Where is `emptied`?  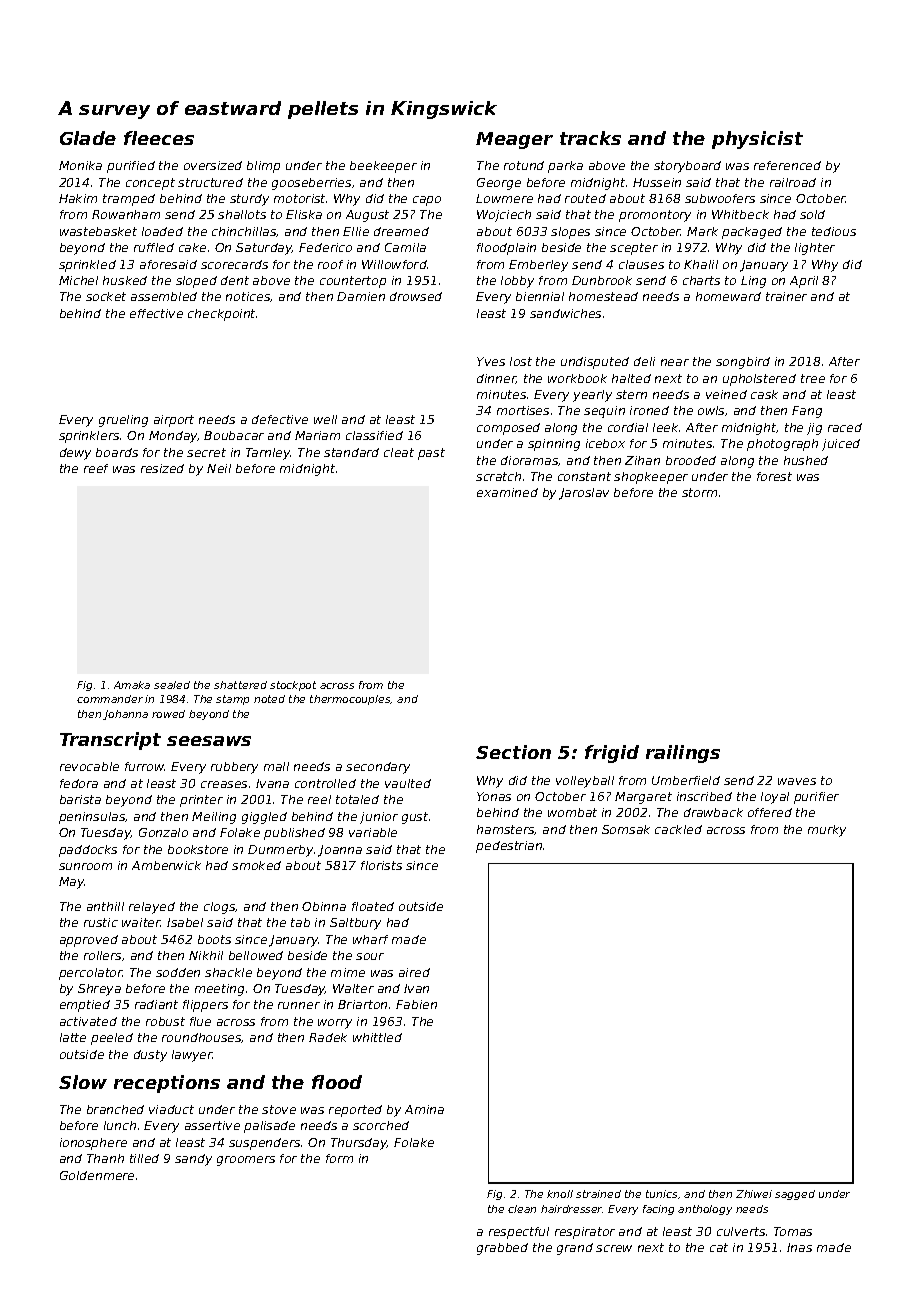 emptied is located at coordinates (85, 1006).
